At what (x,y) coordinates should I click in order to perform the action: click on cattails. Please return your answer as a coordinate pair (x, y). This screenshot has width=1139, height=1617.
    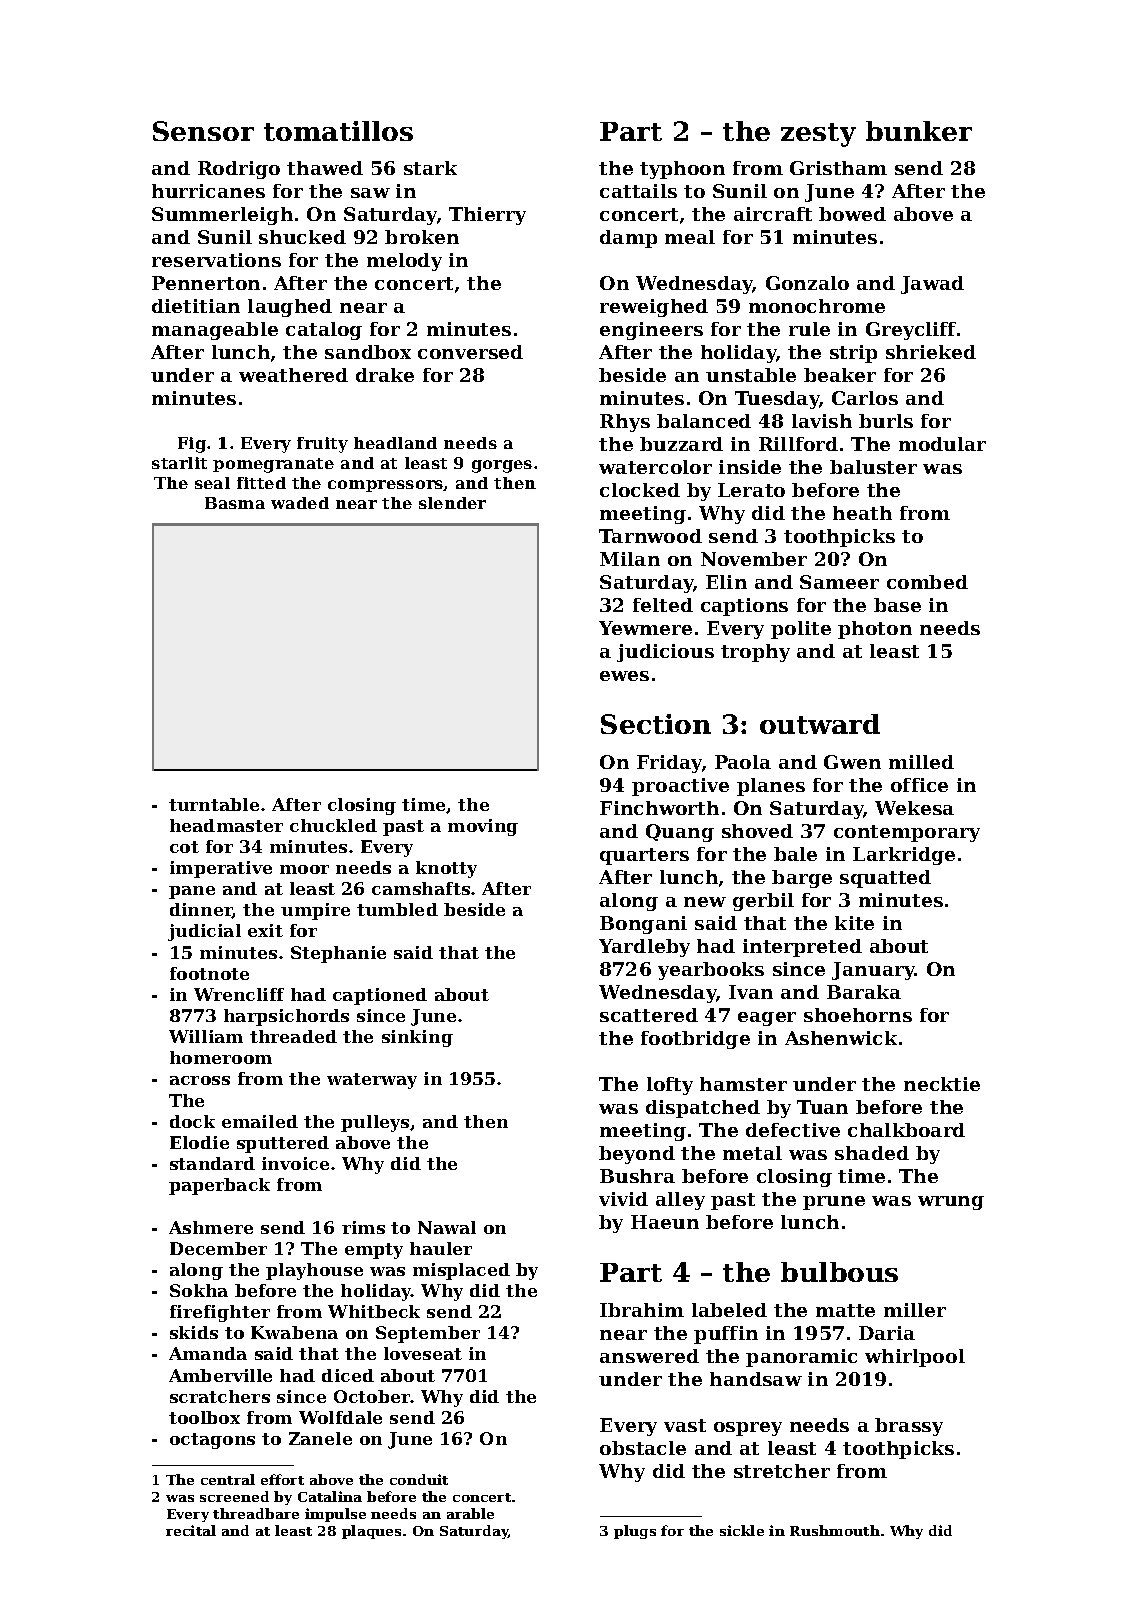
    Looking at the image, I should click on (638, 191).
